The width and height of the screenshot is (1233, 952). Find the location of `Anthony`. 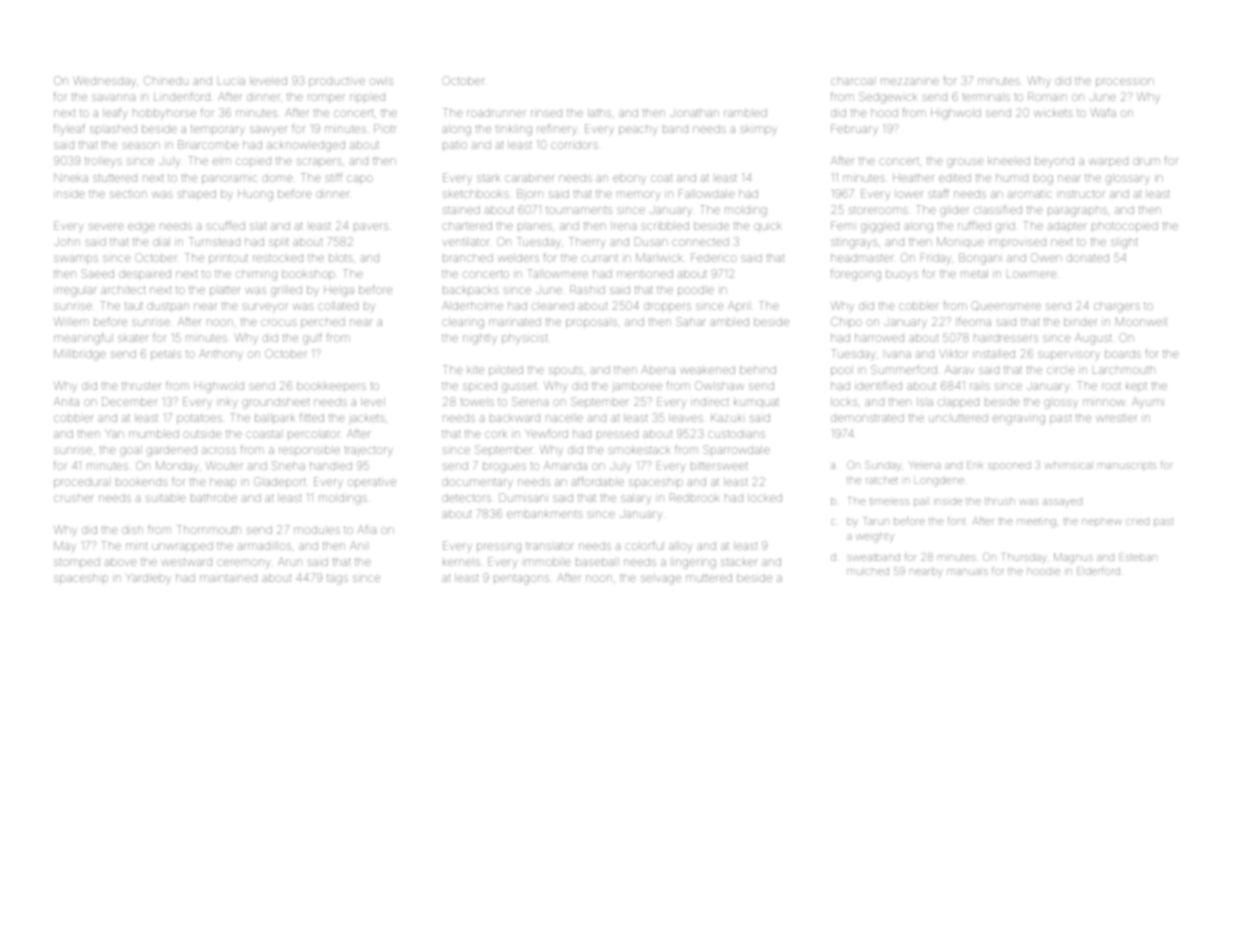

Anthony is located at coordinates (221, 355).
